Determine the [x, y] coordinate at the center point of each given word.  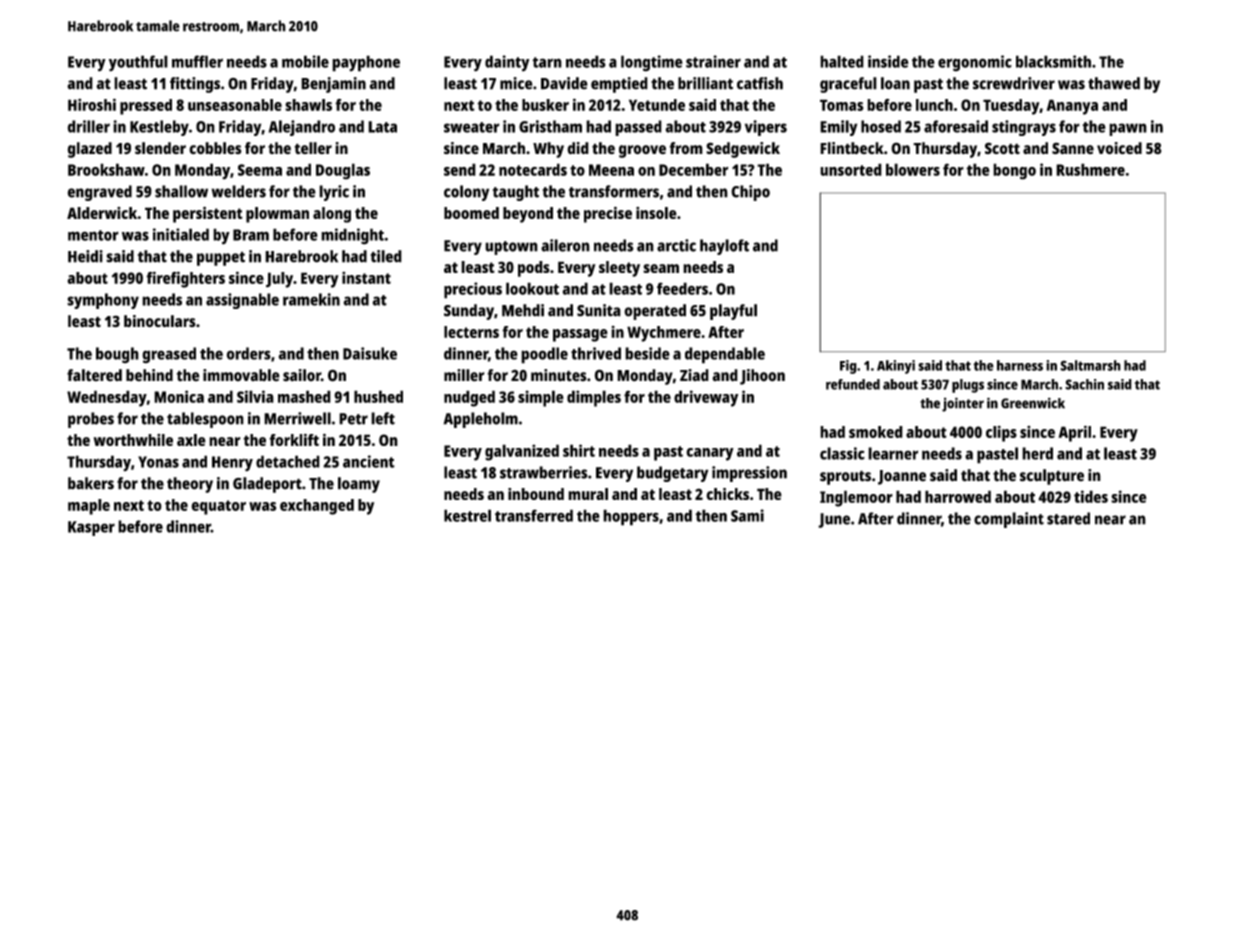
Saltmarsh [1090, 365]
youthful [138, 63]
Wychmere [664, 334]
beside [647, 353]
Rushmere [1090, 169]
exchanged [317, 507]
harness [1020, 365]
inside [888, 61]
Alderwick [102, 213]
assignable [242, 301]
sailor [302, 375]
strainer [713, 61]
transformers [614, 191]
